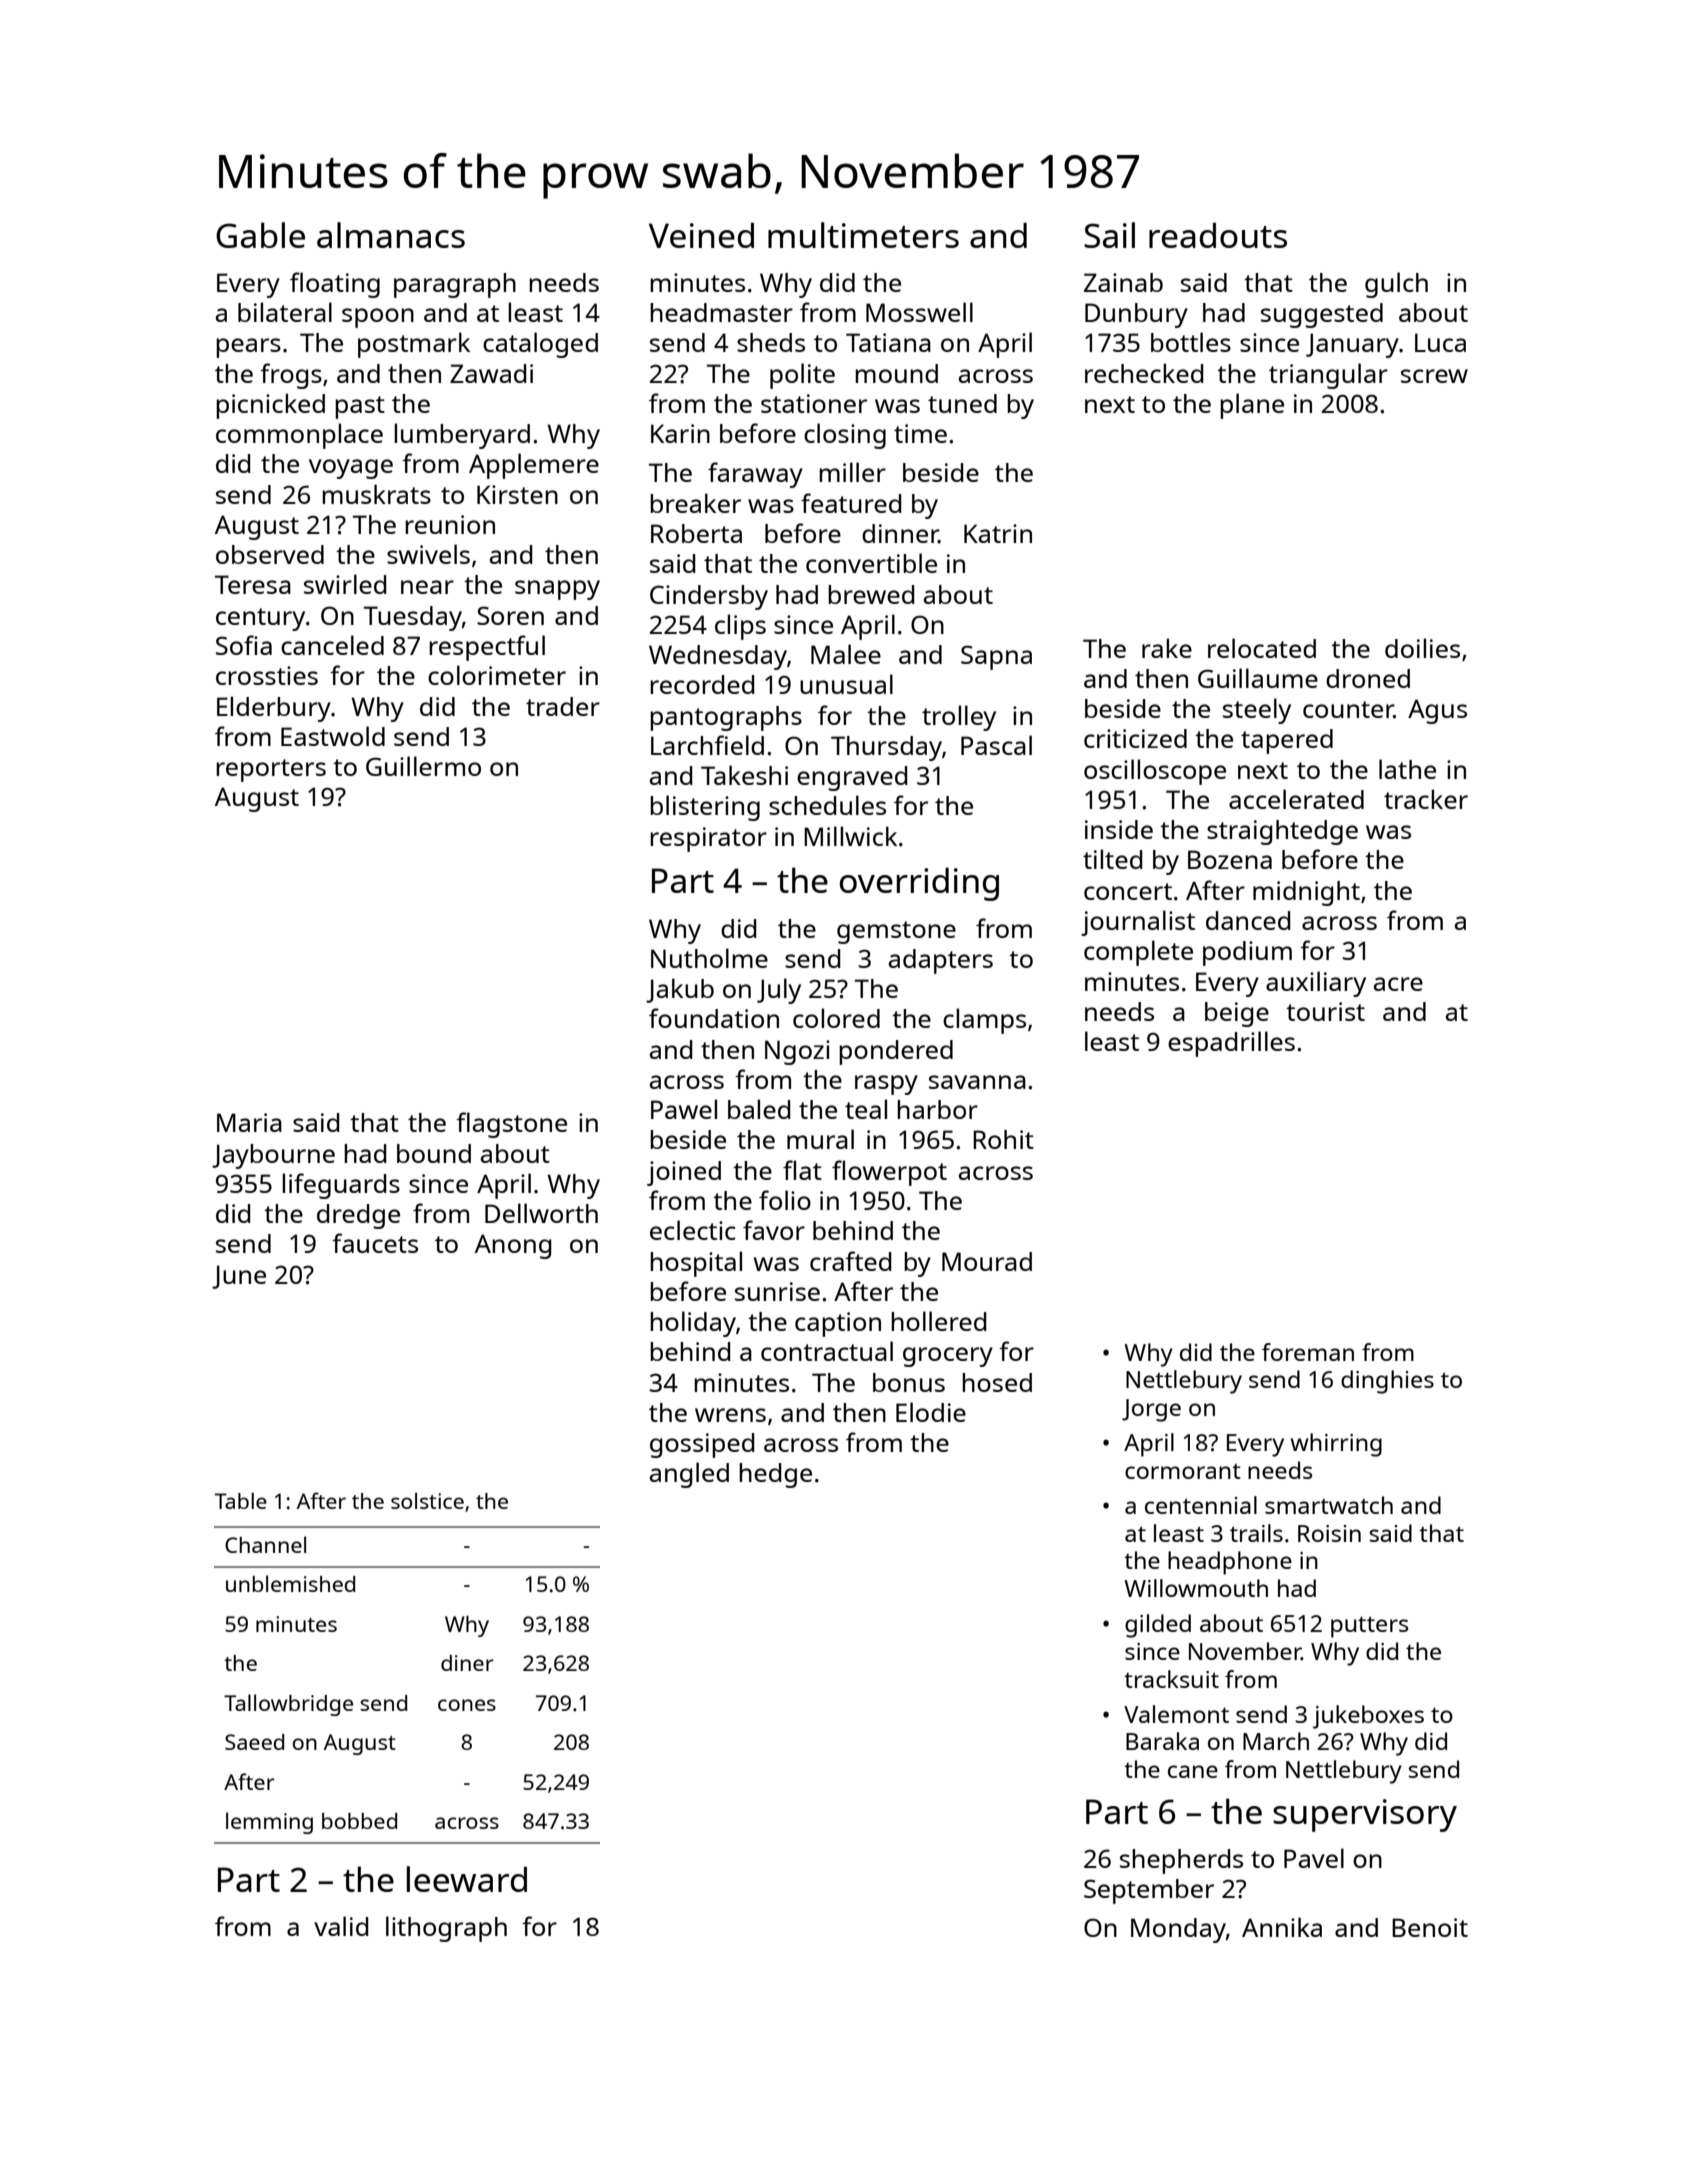  What do you see at coordinates (455, 285) in the screenshot?
I see `paragraph` at bounding box center [455, 285].
